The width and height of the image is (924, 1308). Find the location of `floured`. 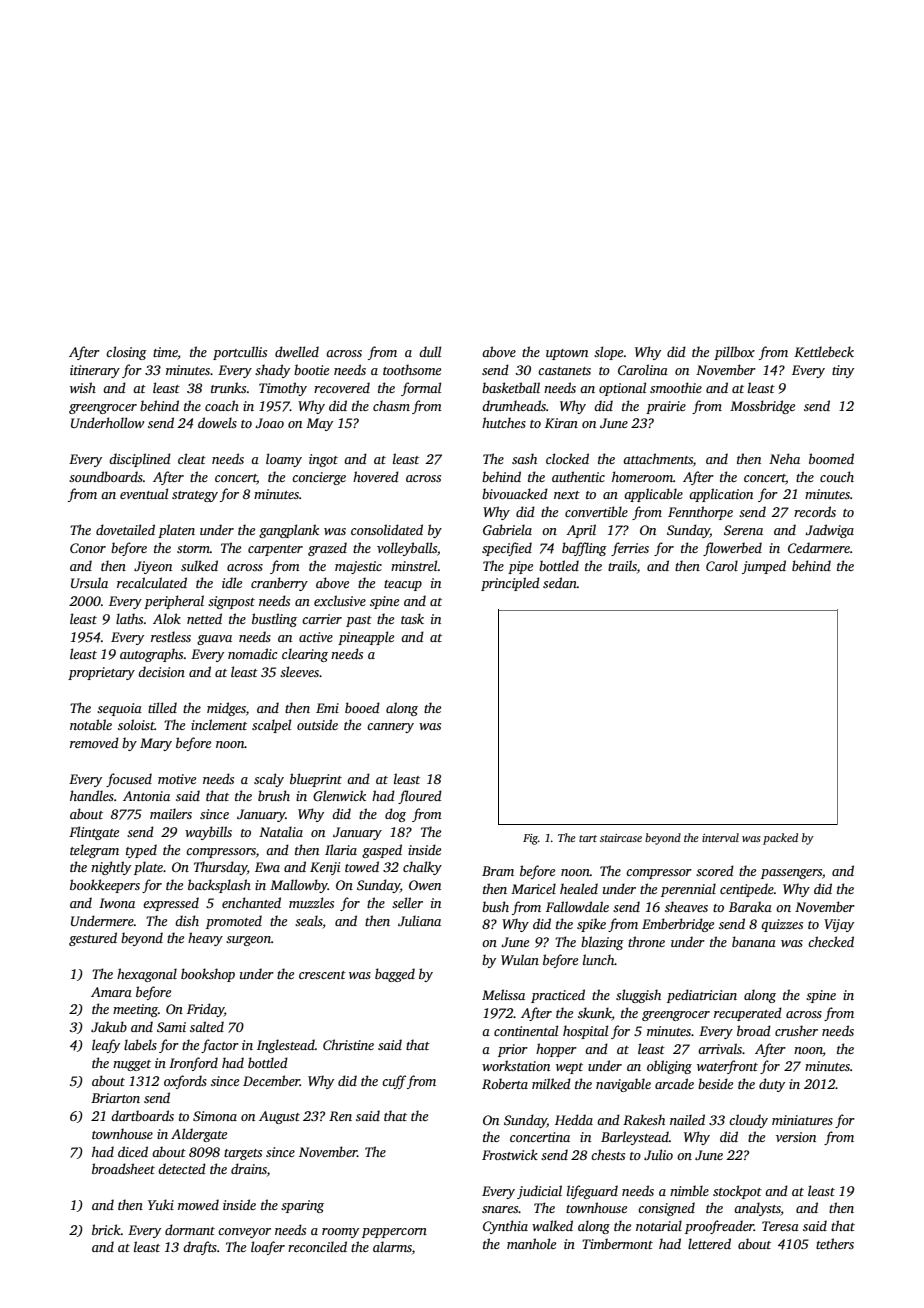

floured is located at coordinates (420, 797).
